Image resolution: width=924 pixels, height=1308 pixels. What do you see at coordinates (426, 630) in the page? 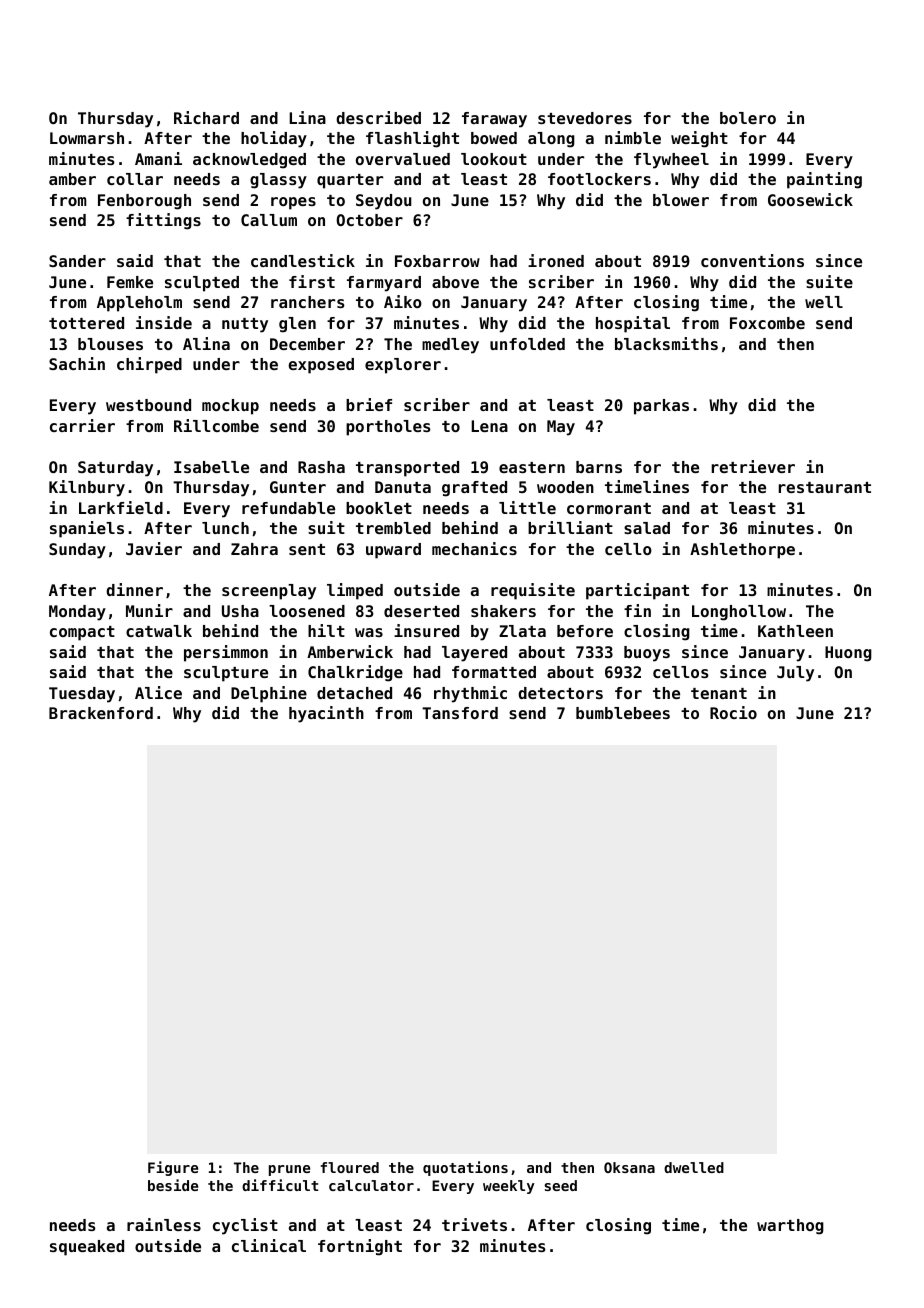
I see `insured` at bounding box center [426, 630].
